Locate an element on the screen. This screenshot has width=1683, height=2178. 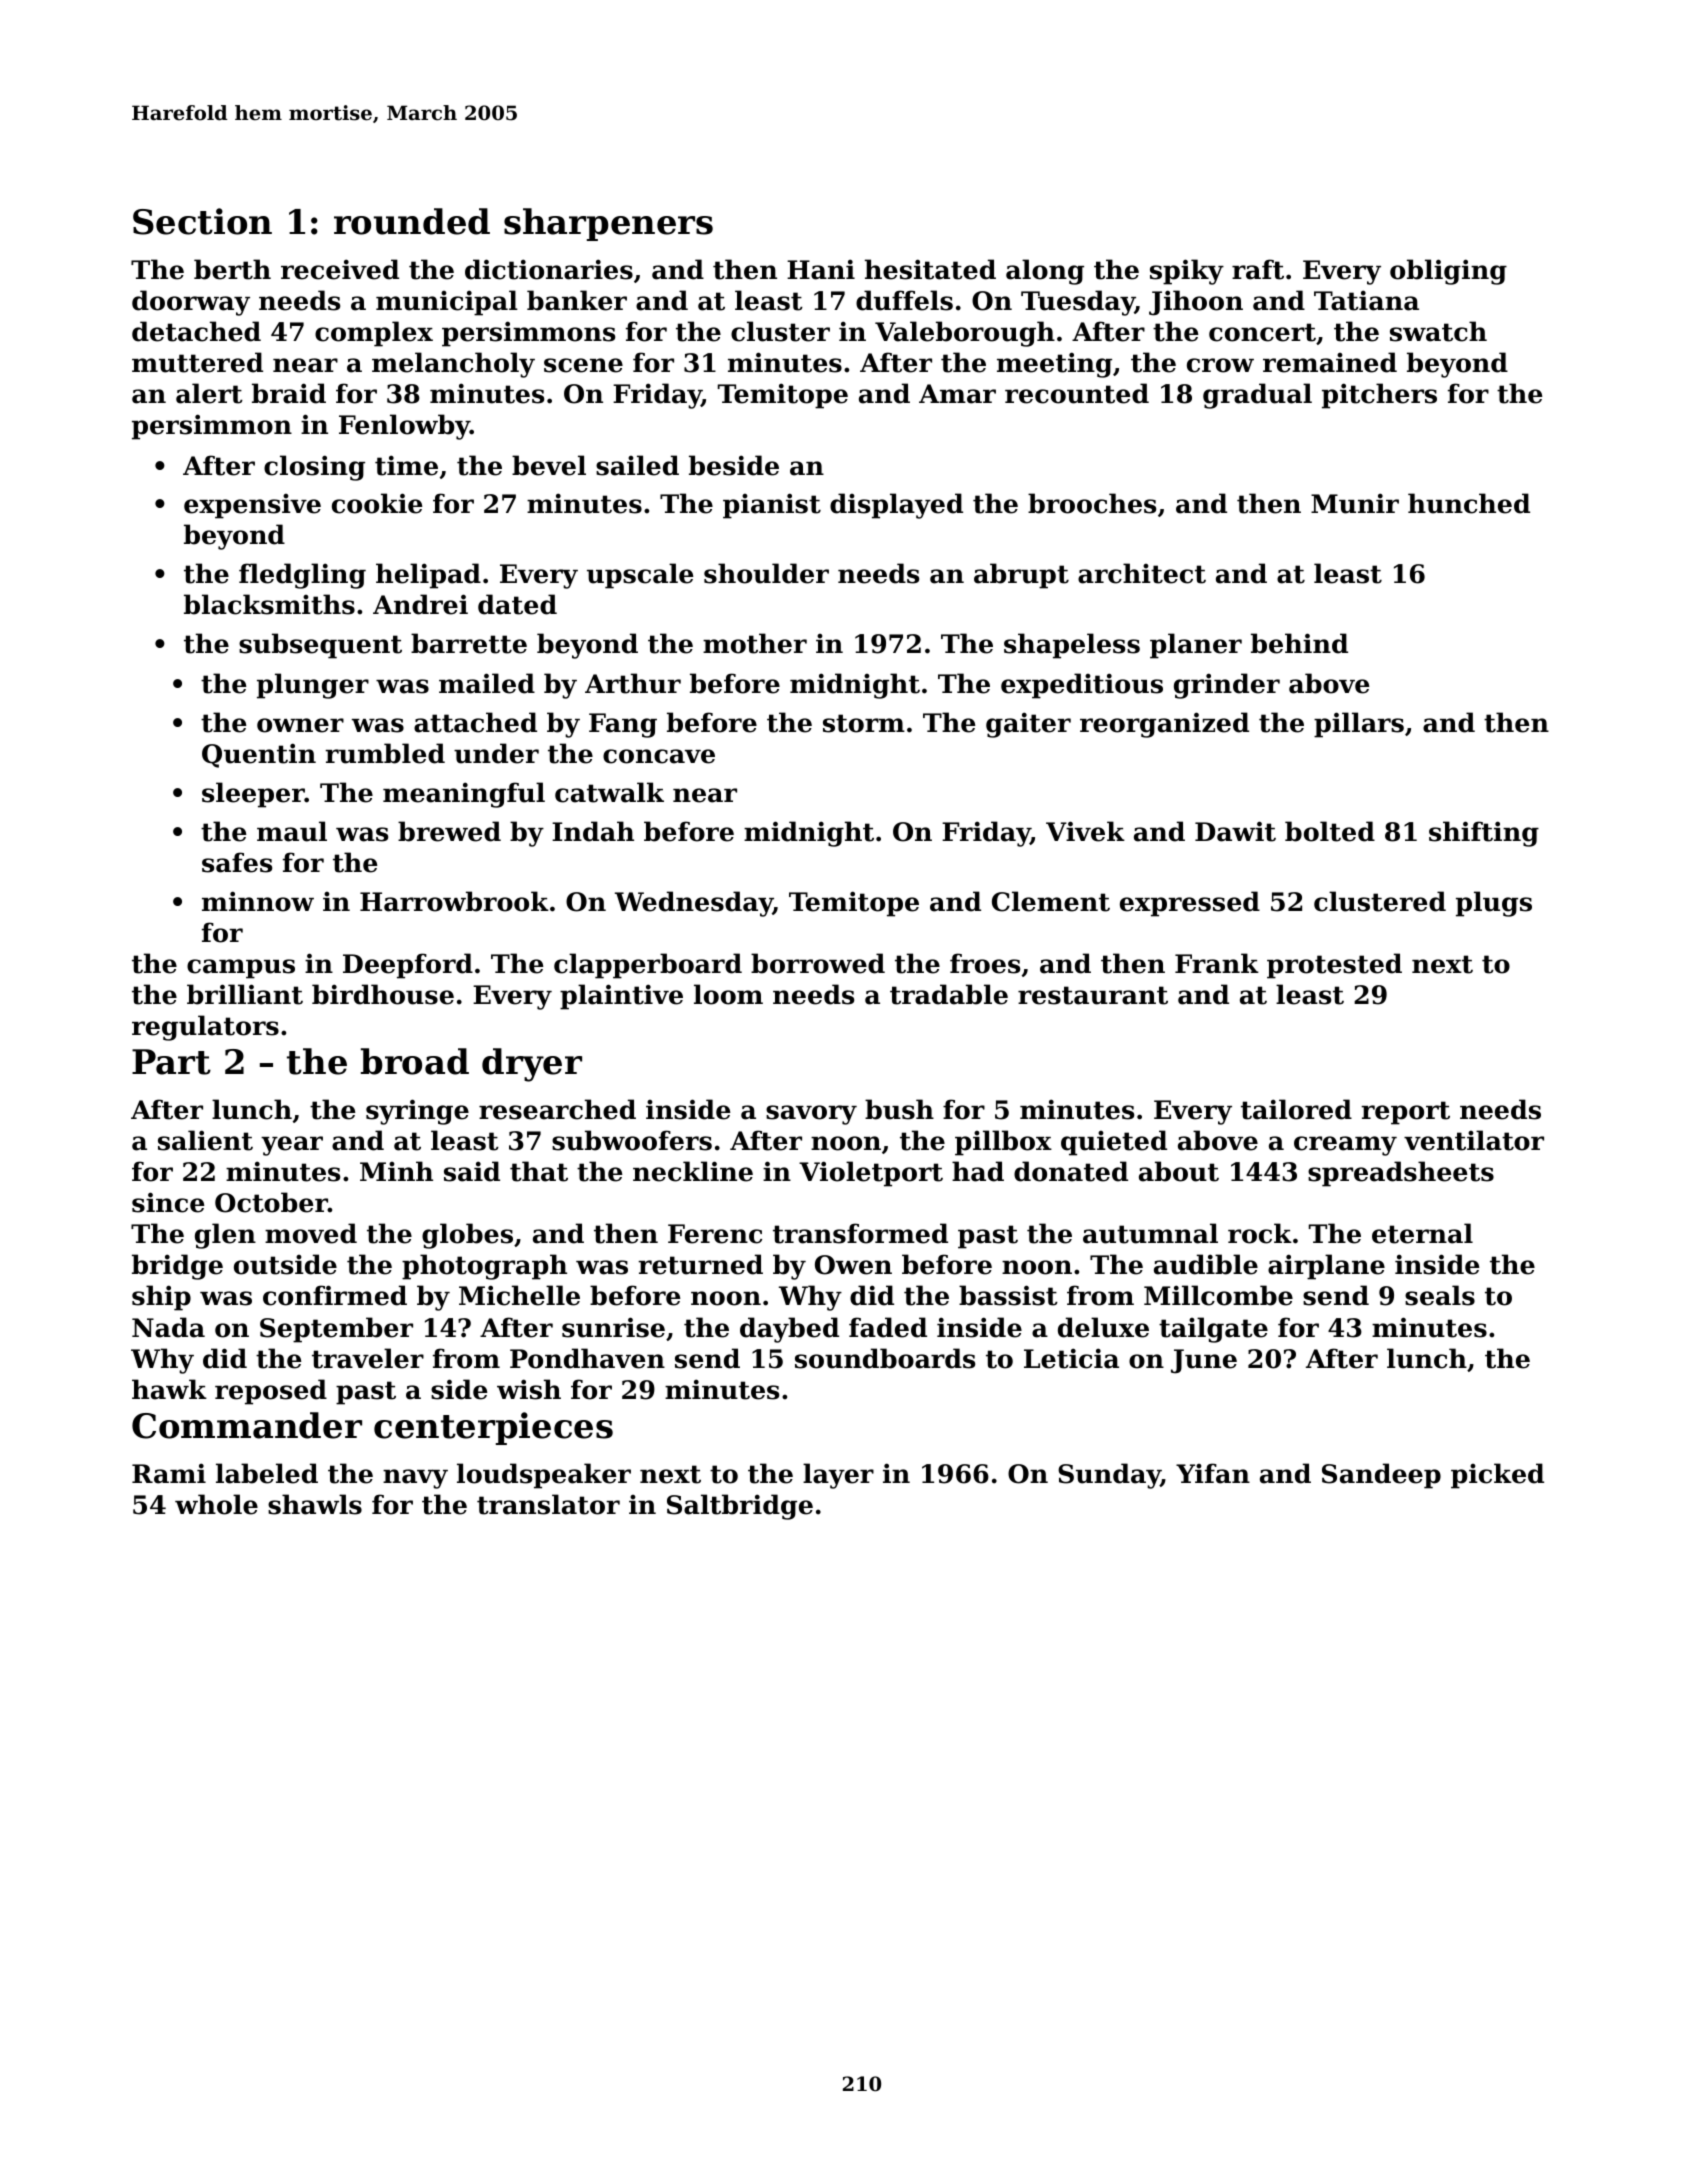
concert is located at coordinates (1262, 332).
